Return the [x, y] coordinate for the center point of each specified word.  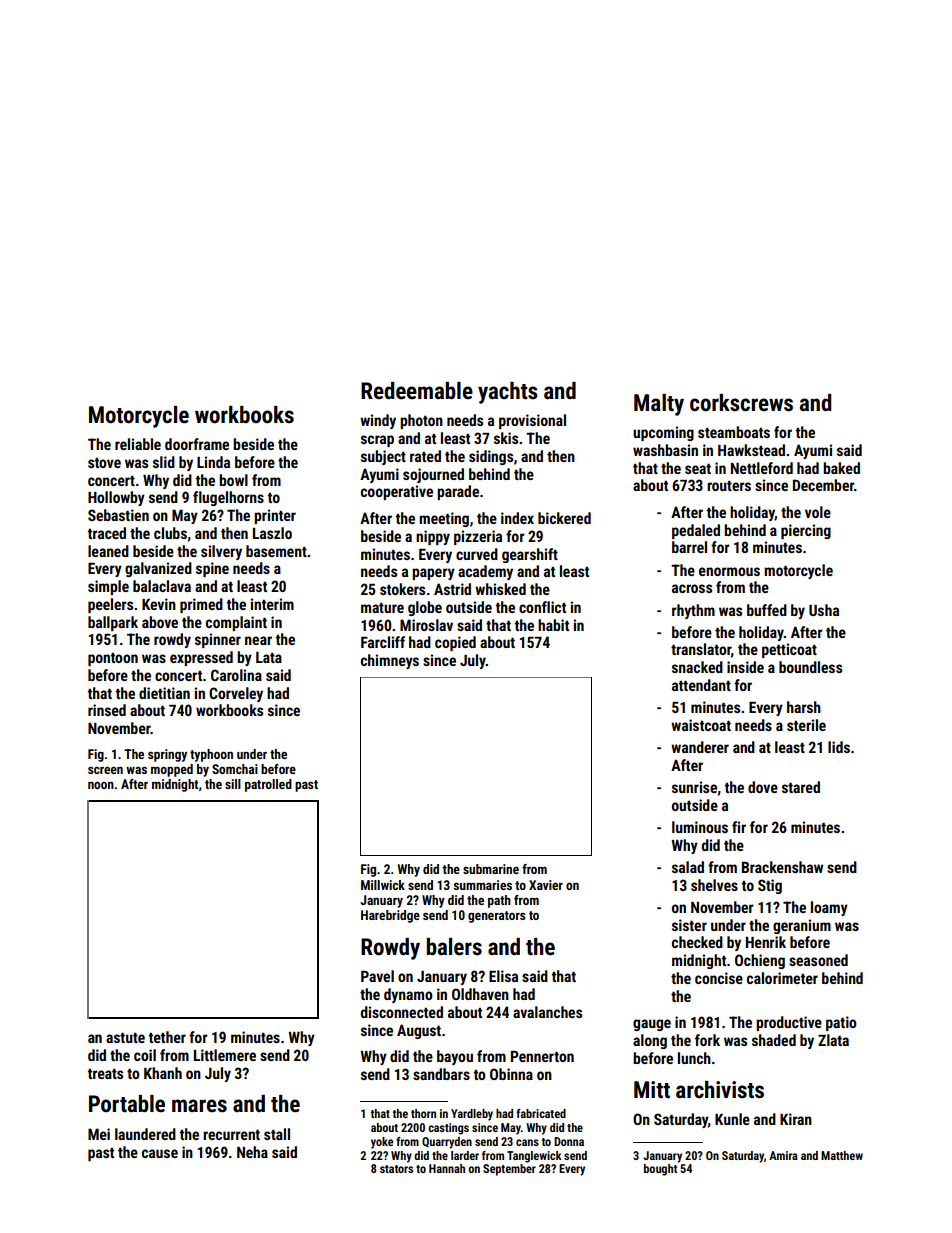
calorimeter [782, 978]
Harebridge [390, 916]
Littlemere [225, 1055]
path [499, 901]
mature [382, 608]
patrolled [268, 785]
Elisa [503, 976]
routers [729, 486]
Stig [770, 886]
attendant [701, 685]
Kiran [796, 1119]
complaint [236, 623]
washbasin [665, 450]
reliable [138, 444]
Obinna [511, 1074]
